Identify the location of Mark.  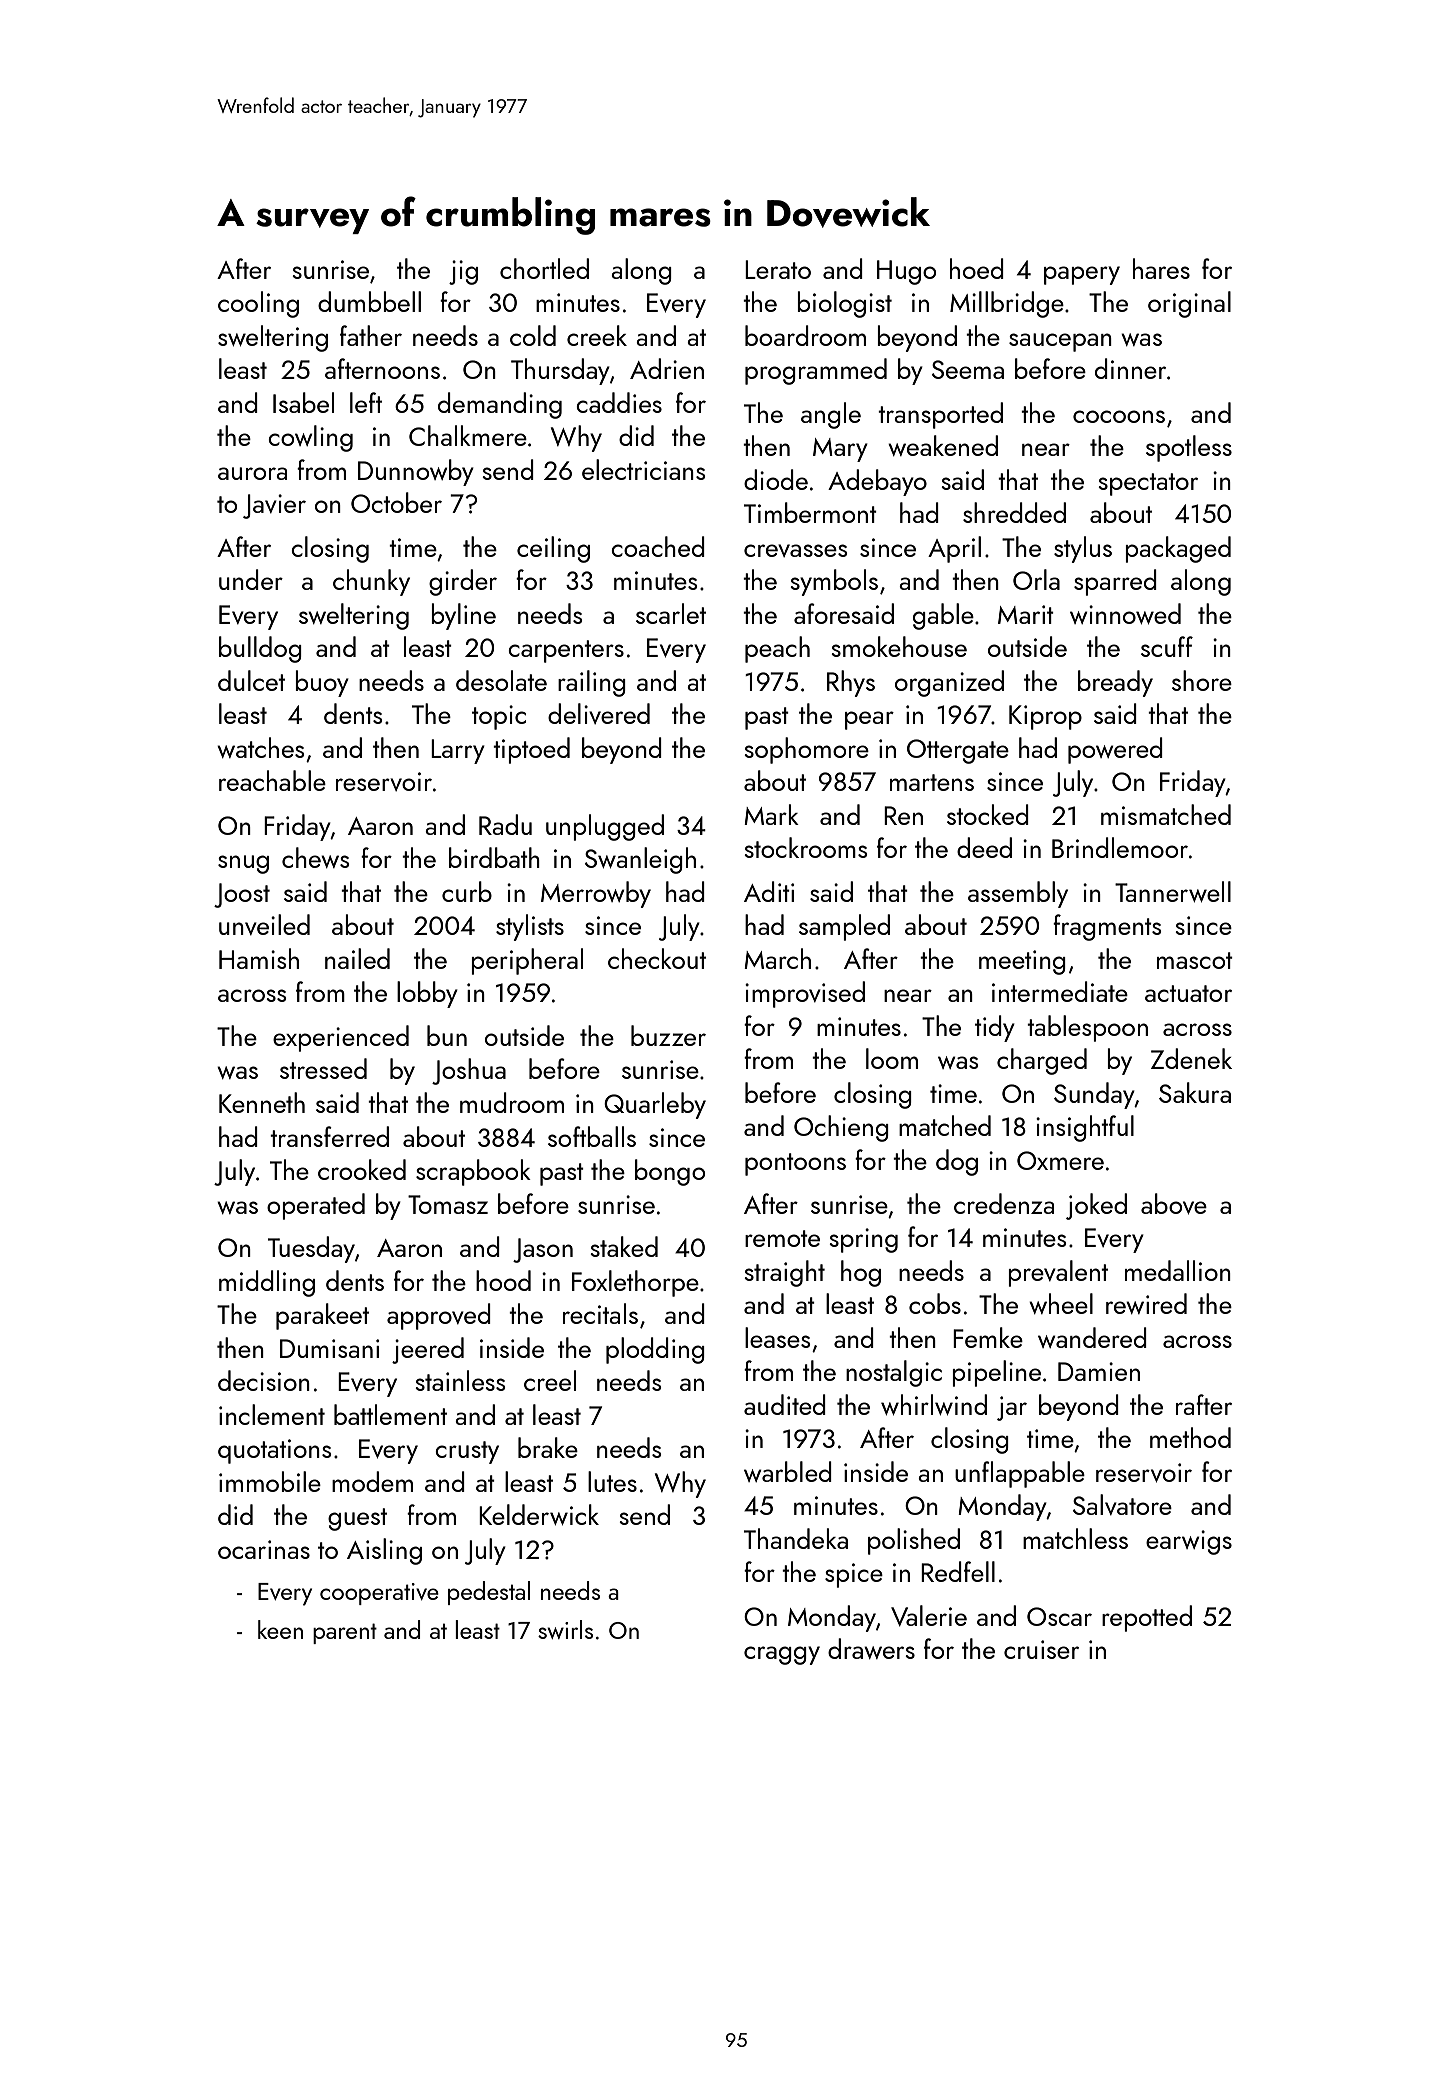
(771, 814).
